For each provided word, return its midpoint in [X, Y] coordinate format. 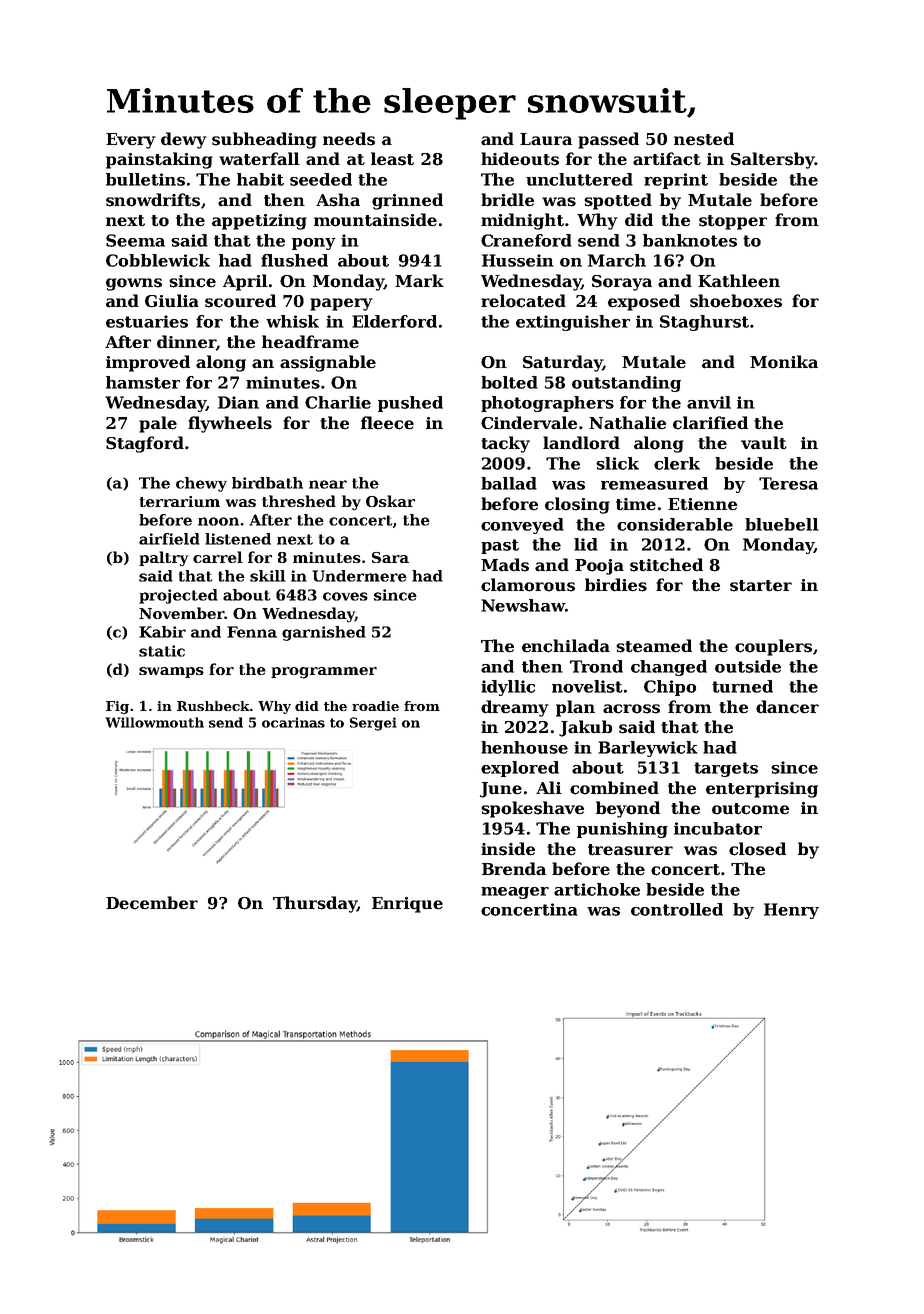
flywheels [230, 424]
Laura [546, 139]
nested [704, 139]
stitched [666, 565]
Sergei [373, 724]
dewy [184, 140]
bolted [509, 382]
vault [764, 443]
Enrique [407, 905]
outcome [750, 809]
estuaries [147, 321]
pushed [410, 404]
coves [345, 596]
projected [178, 596]
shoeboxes [736, 301]
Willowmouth [154, 722]
